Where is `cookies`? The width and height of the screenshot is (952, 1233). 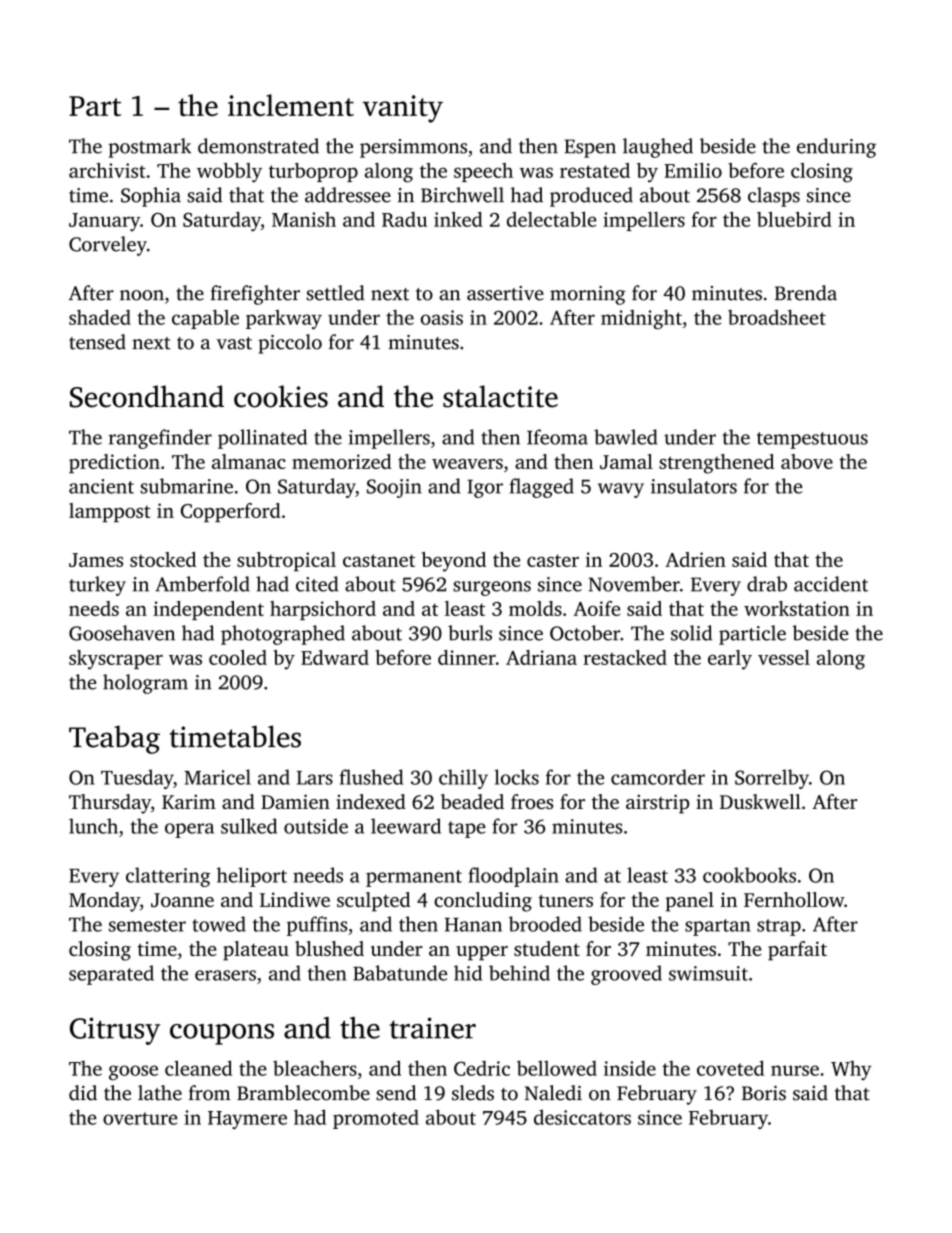
cookies is located at coordinates (281, 396).
